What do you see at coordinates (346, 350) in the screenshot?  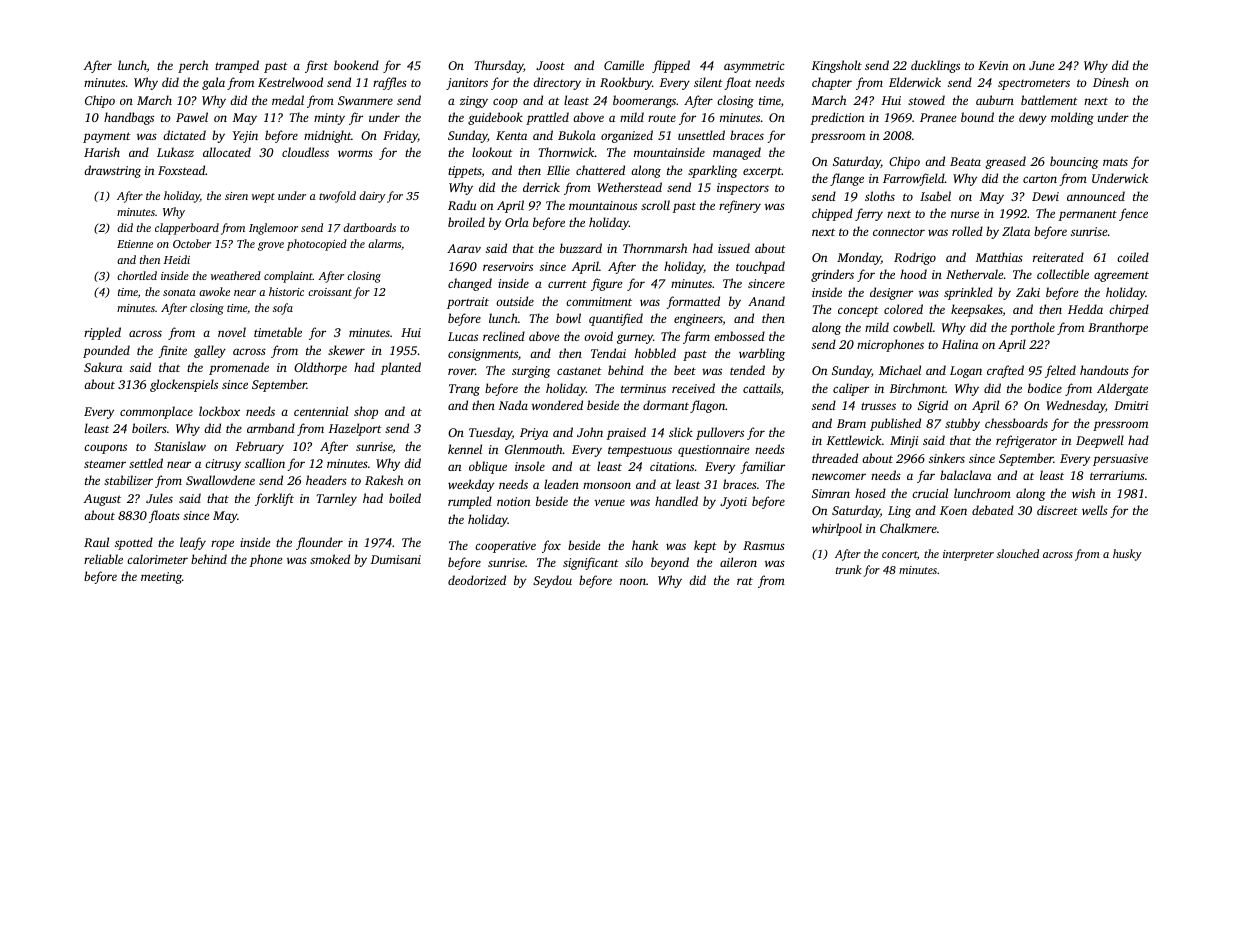 I see `skewer` at bounding box center [346, 350].
